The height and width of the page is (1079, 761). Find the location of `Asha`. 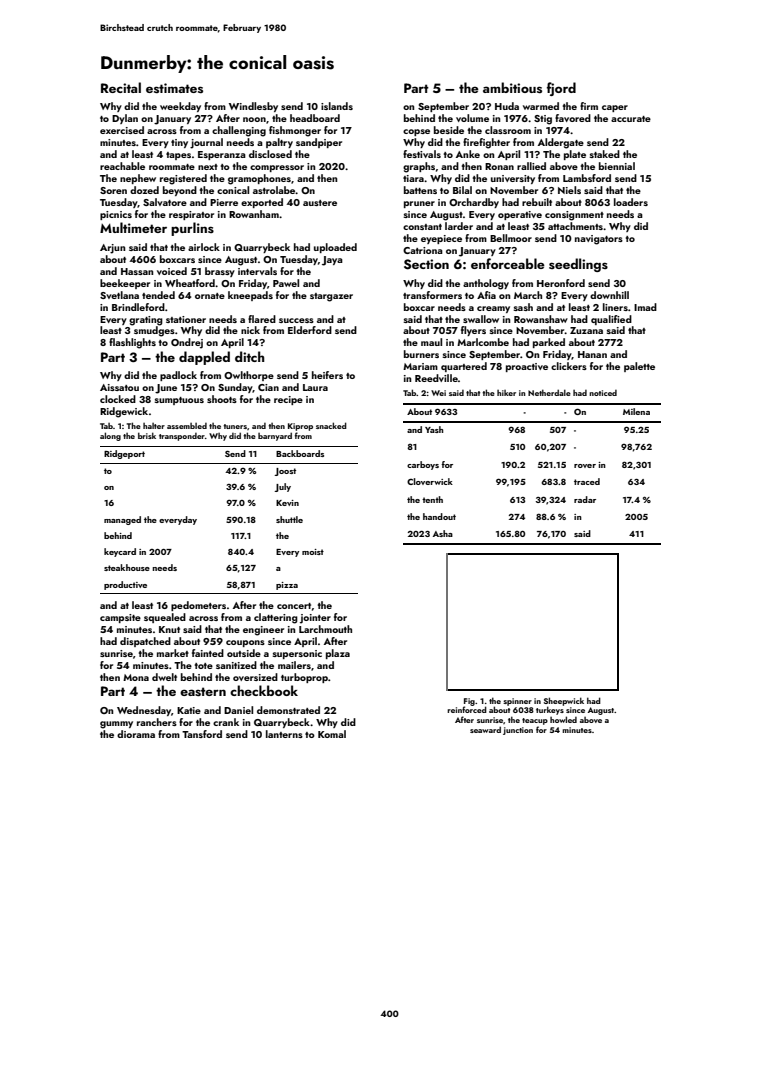

Asha is located at coordinates (443, 533).
